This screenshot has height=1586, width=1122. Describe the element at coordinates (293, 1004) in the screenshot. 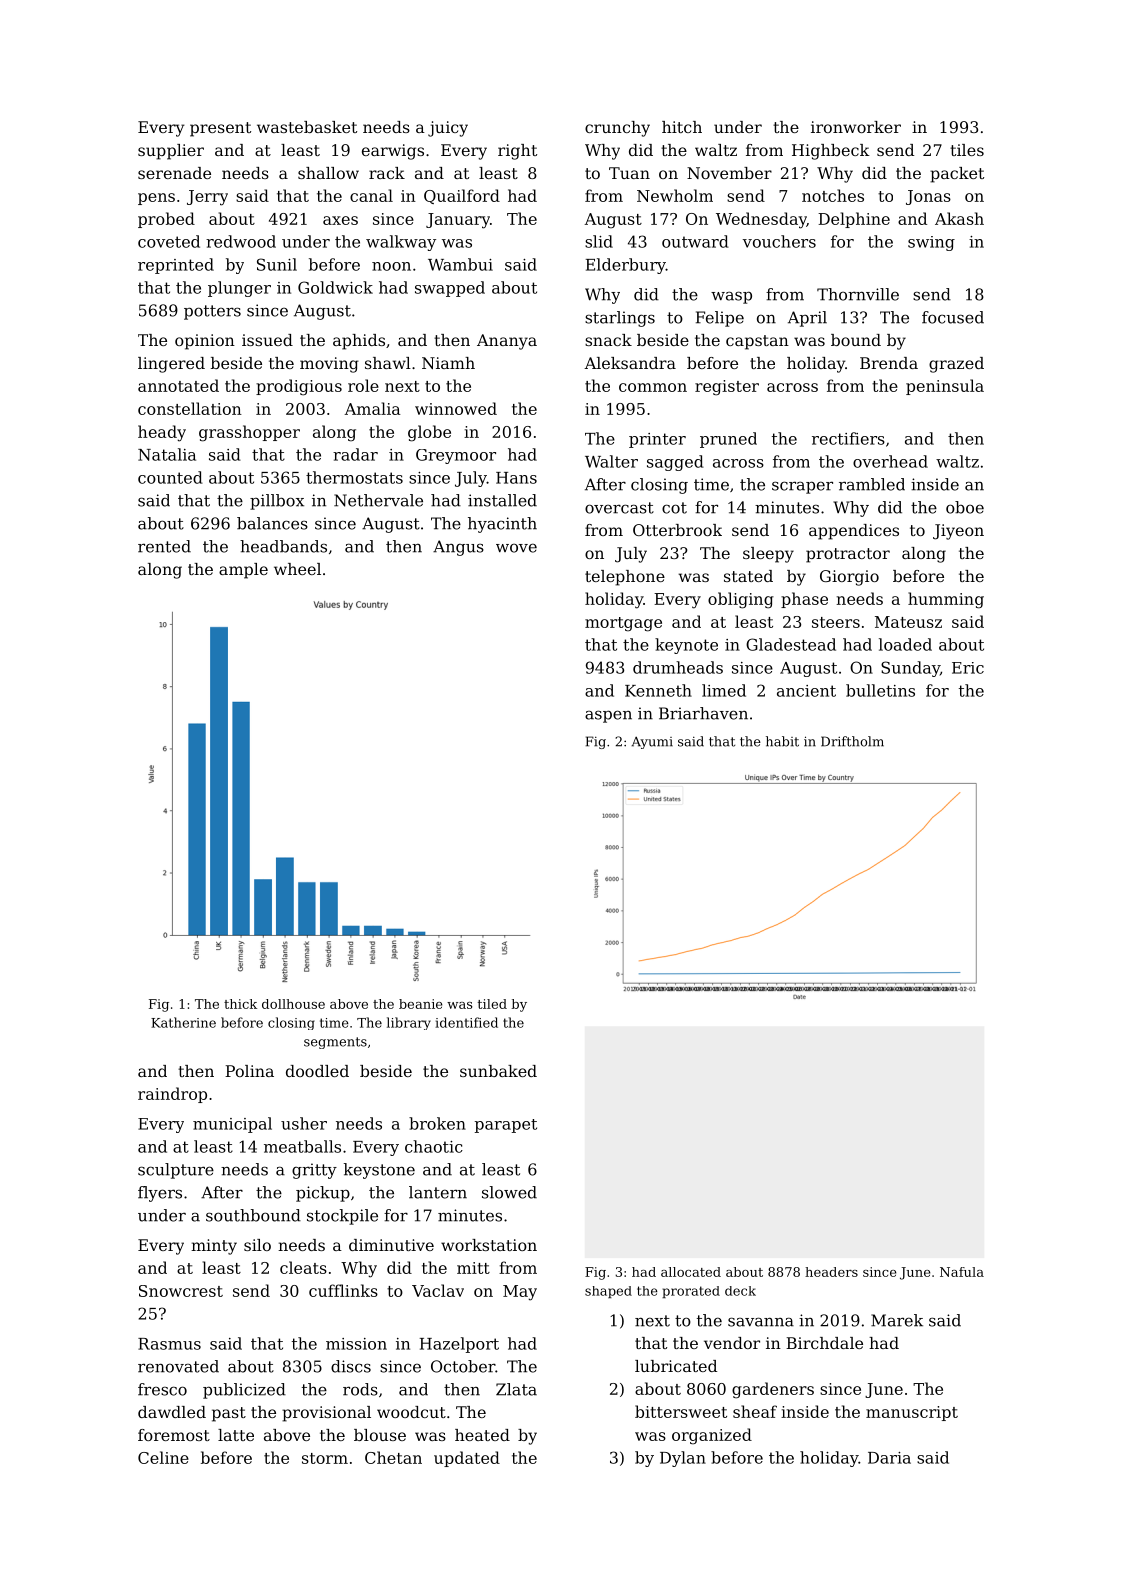

I see `dollhouse` at that location.
